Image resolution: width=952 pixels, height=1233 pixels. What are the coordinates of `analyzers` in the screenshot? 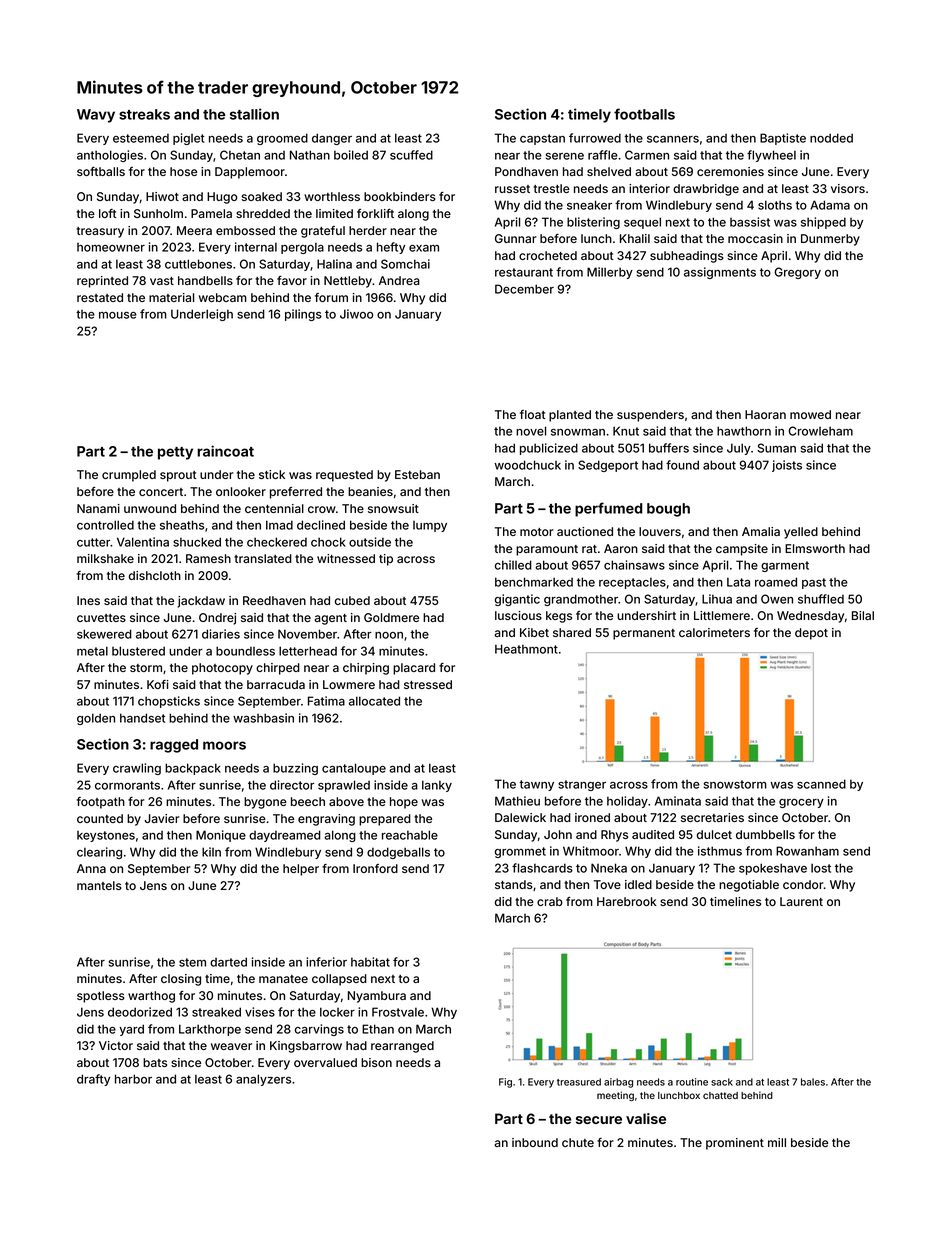 It's located at (263, 1080).
